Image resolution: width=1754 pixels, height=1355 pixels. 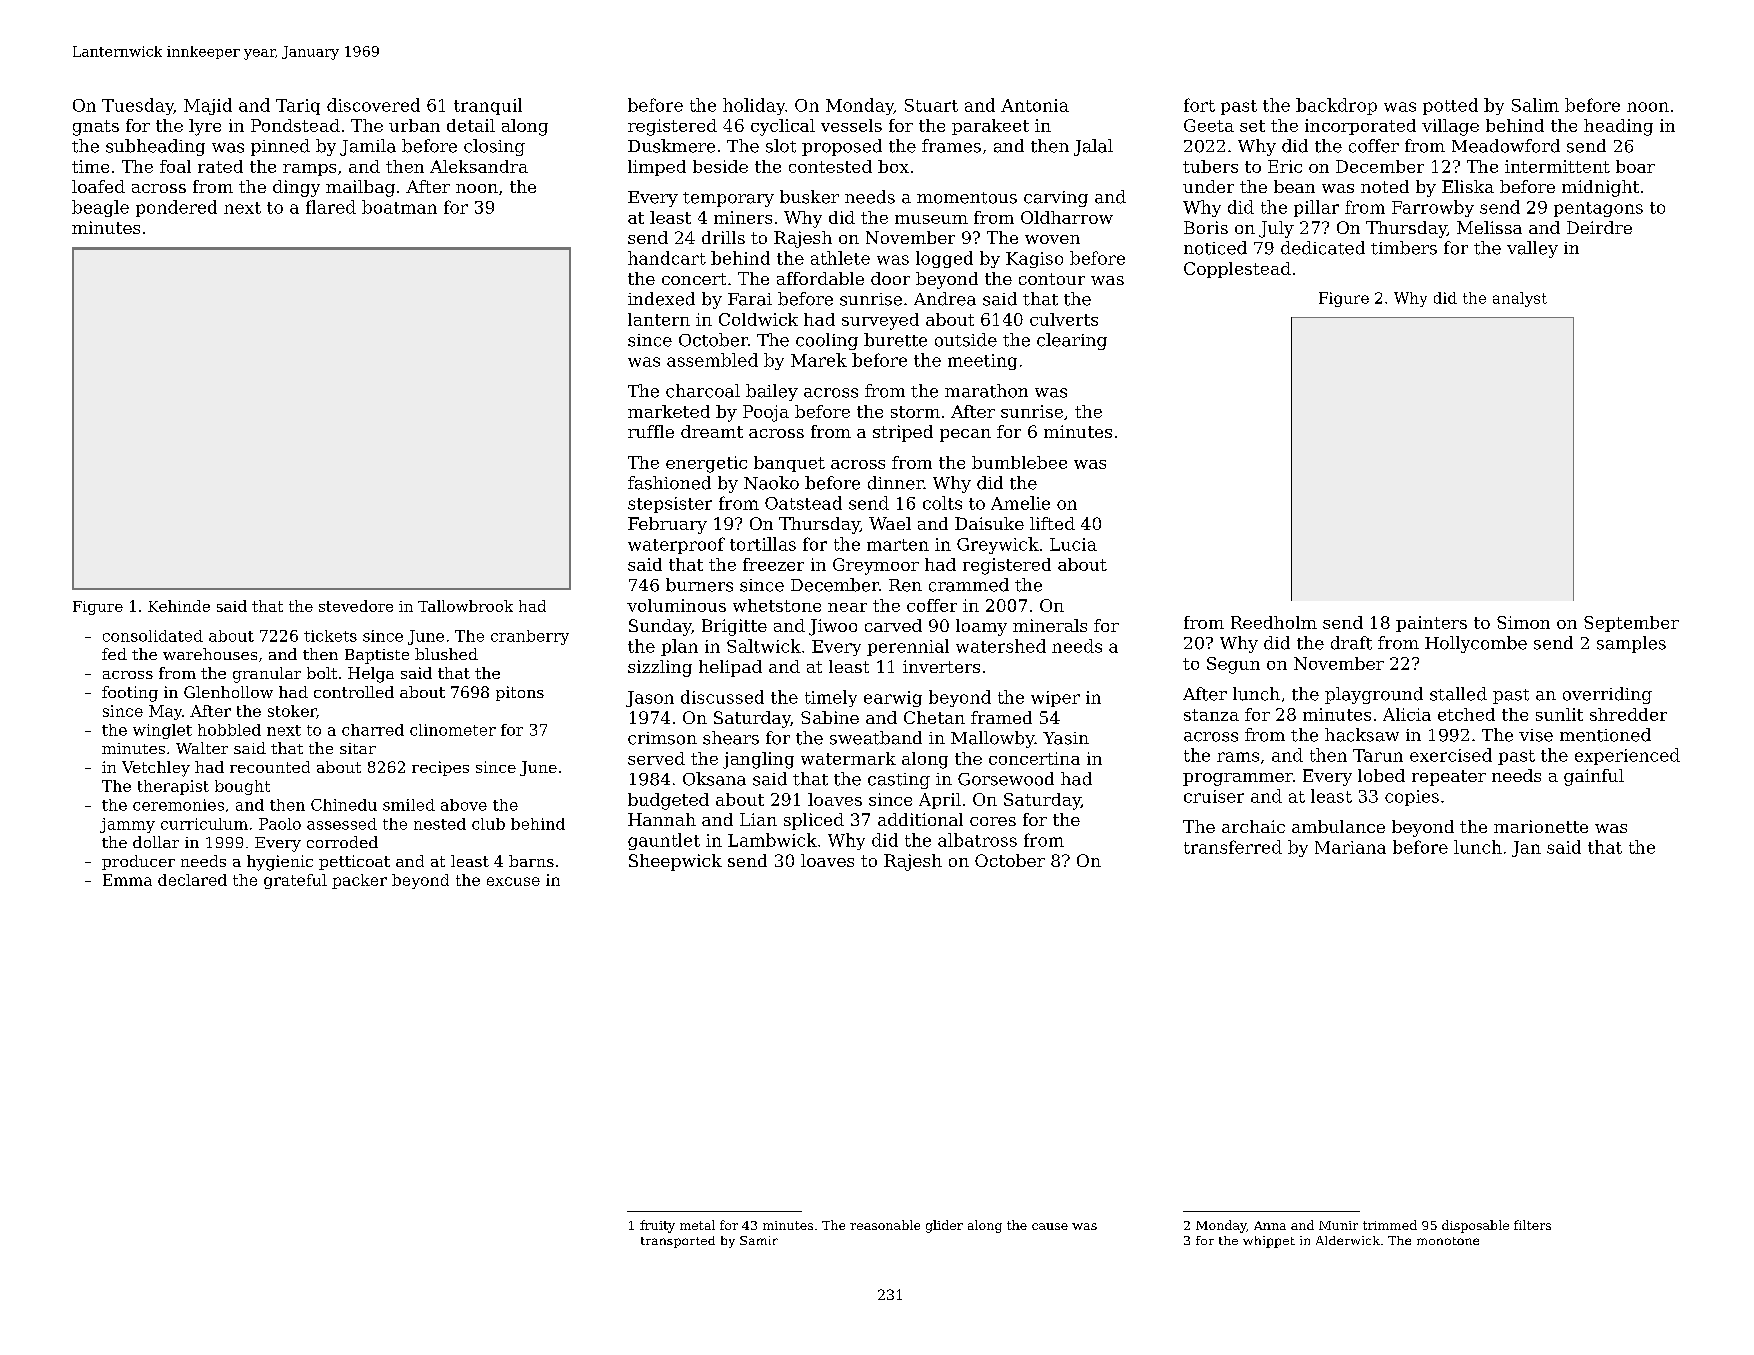 What do you see at coordinates (1390, 1225) in the document?
I see `trimmed` at bounding box center [1390, 1225].
